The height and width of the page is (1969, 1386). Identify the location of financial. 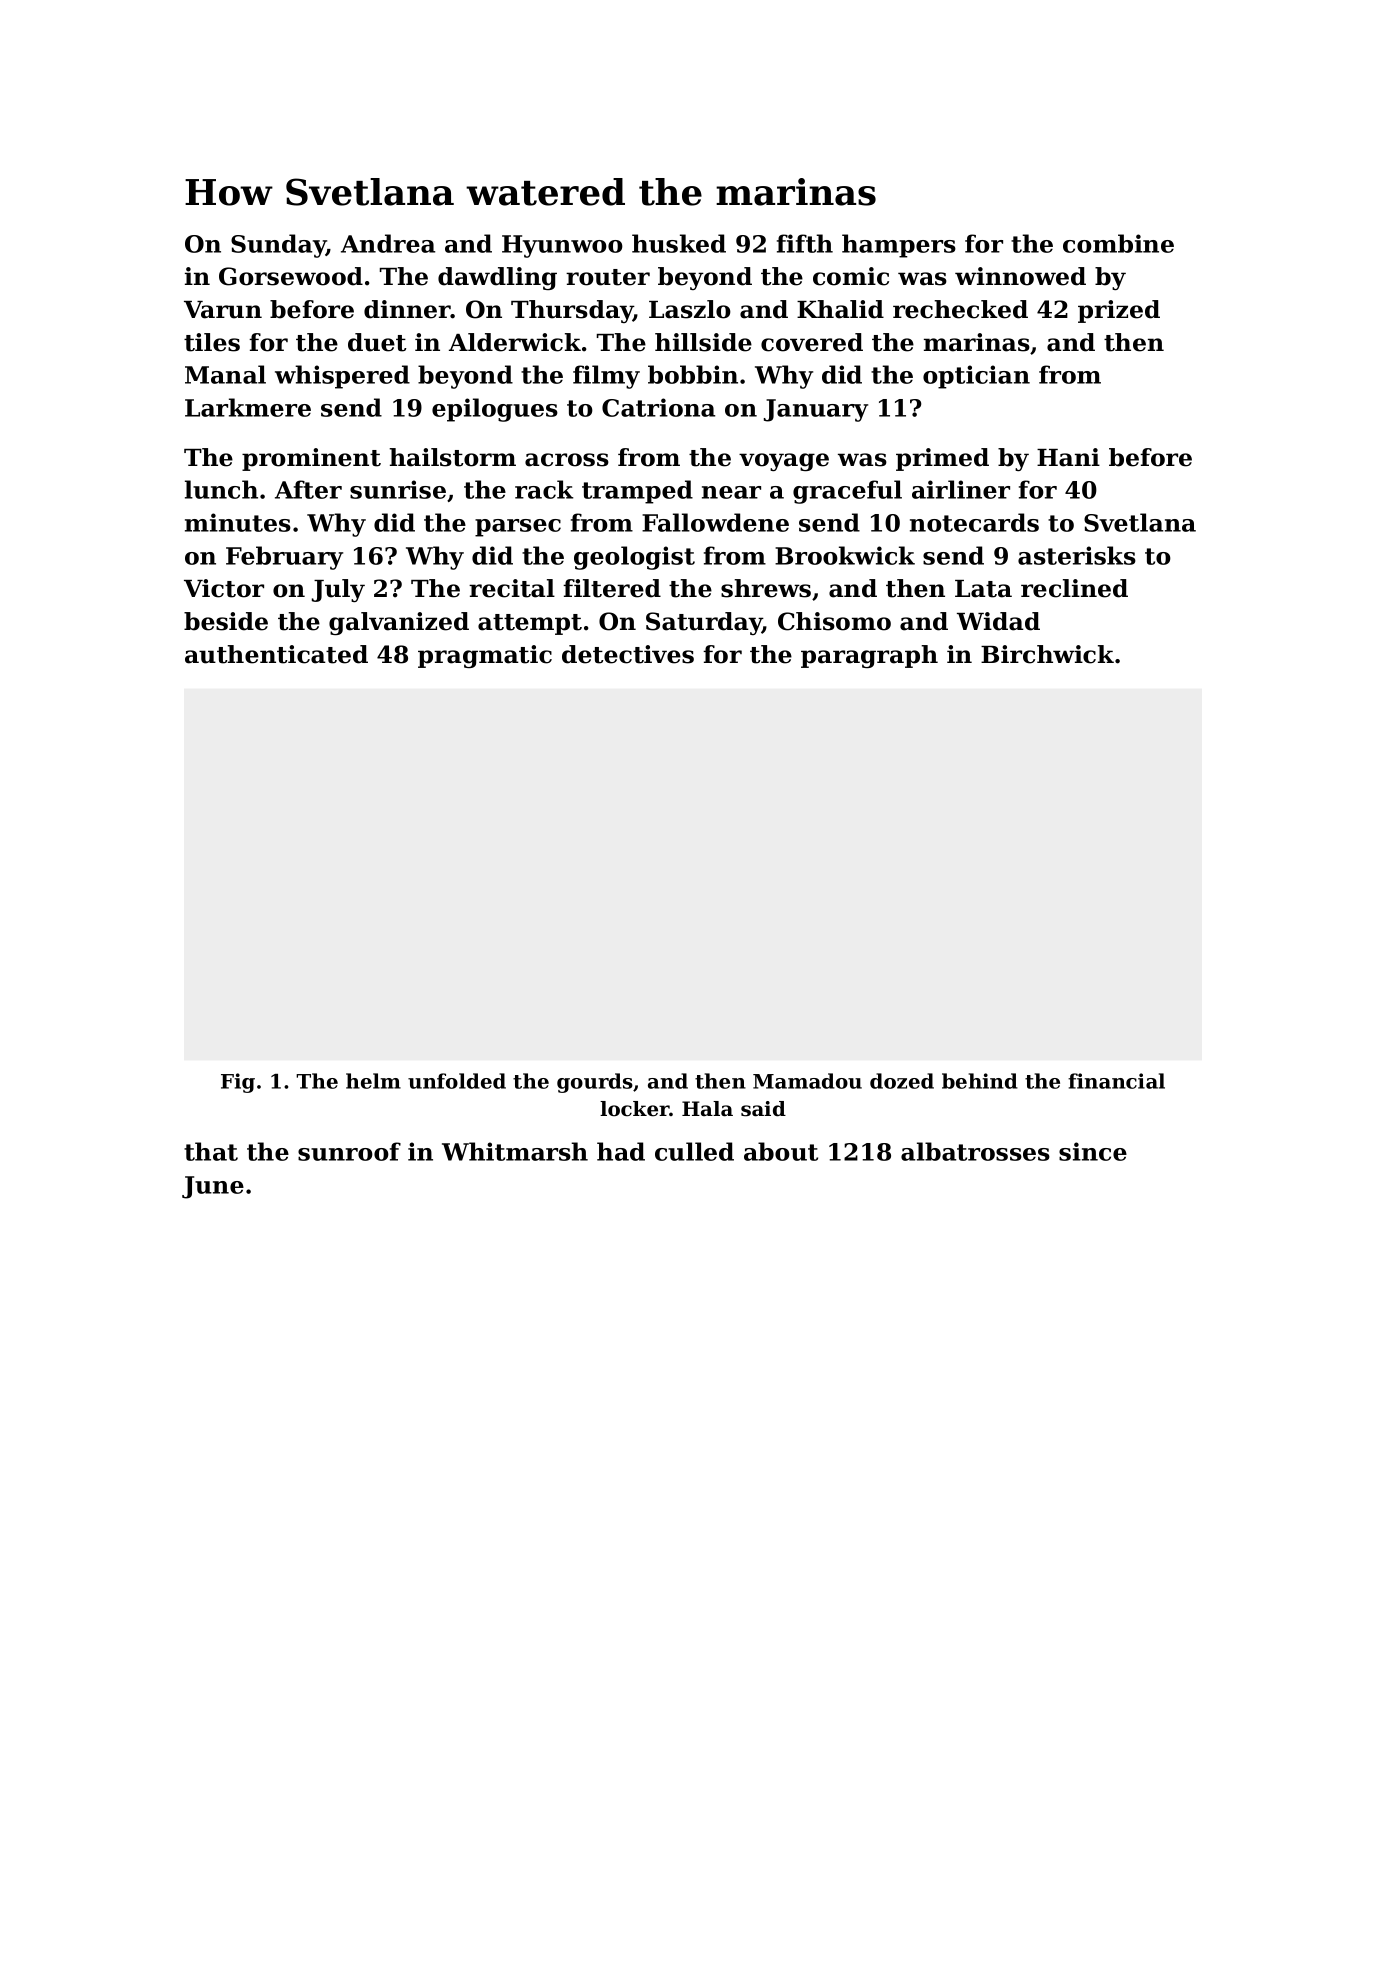
(1116, 1081).
